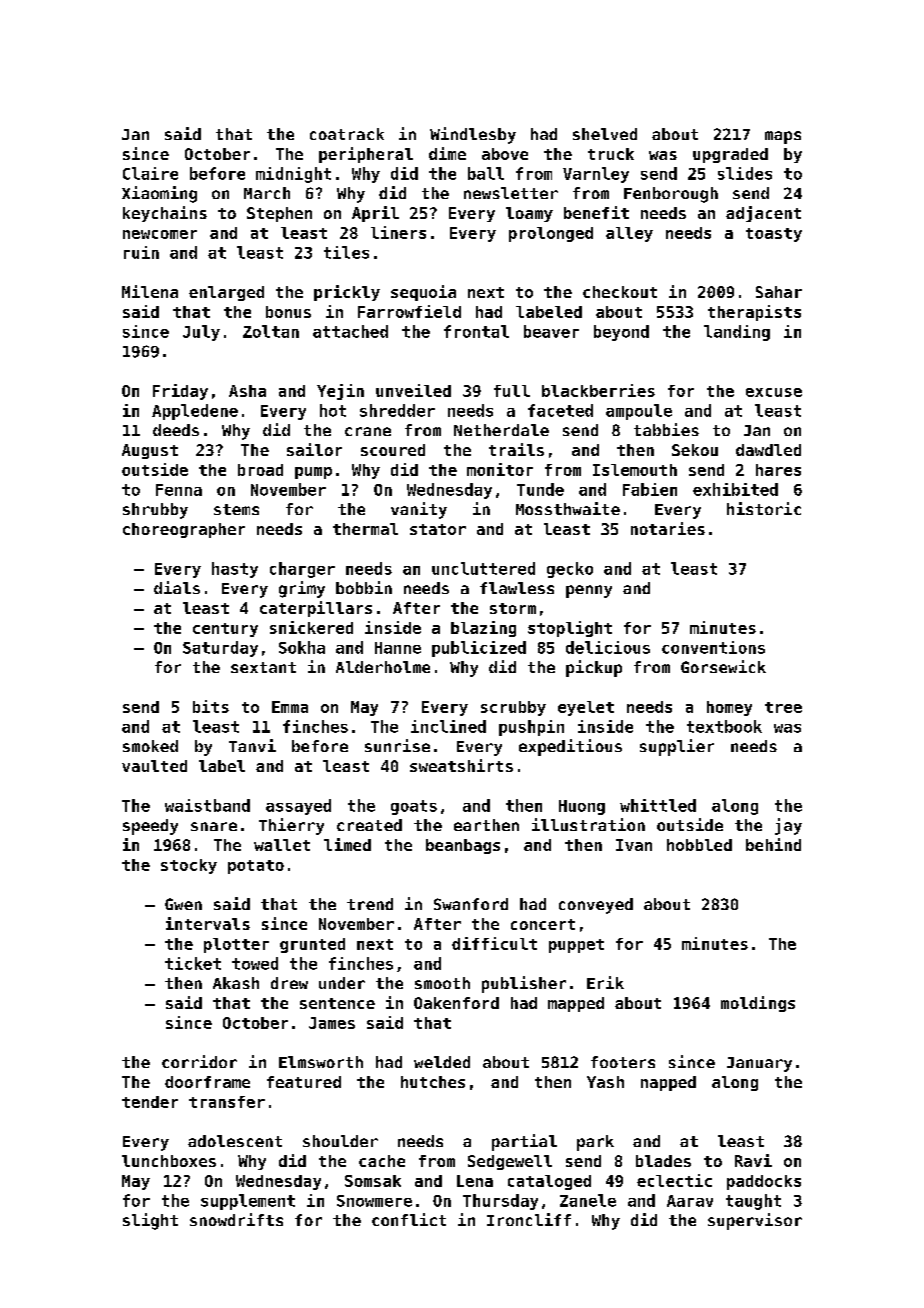 This screenshot has width=924, height=1308. Describe the element at coordinates (413, 390) in the screenshot. I see `unveiled` at that location.
